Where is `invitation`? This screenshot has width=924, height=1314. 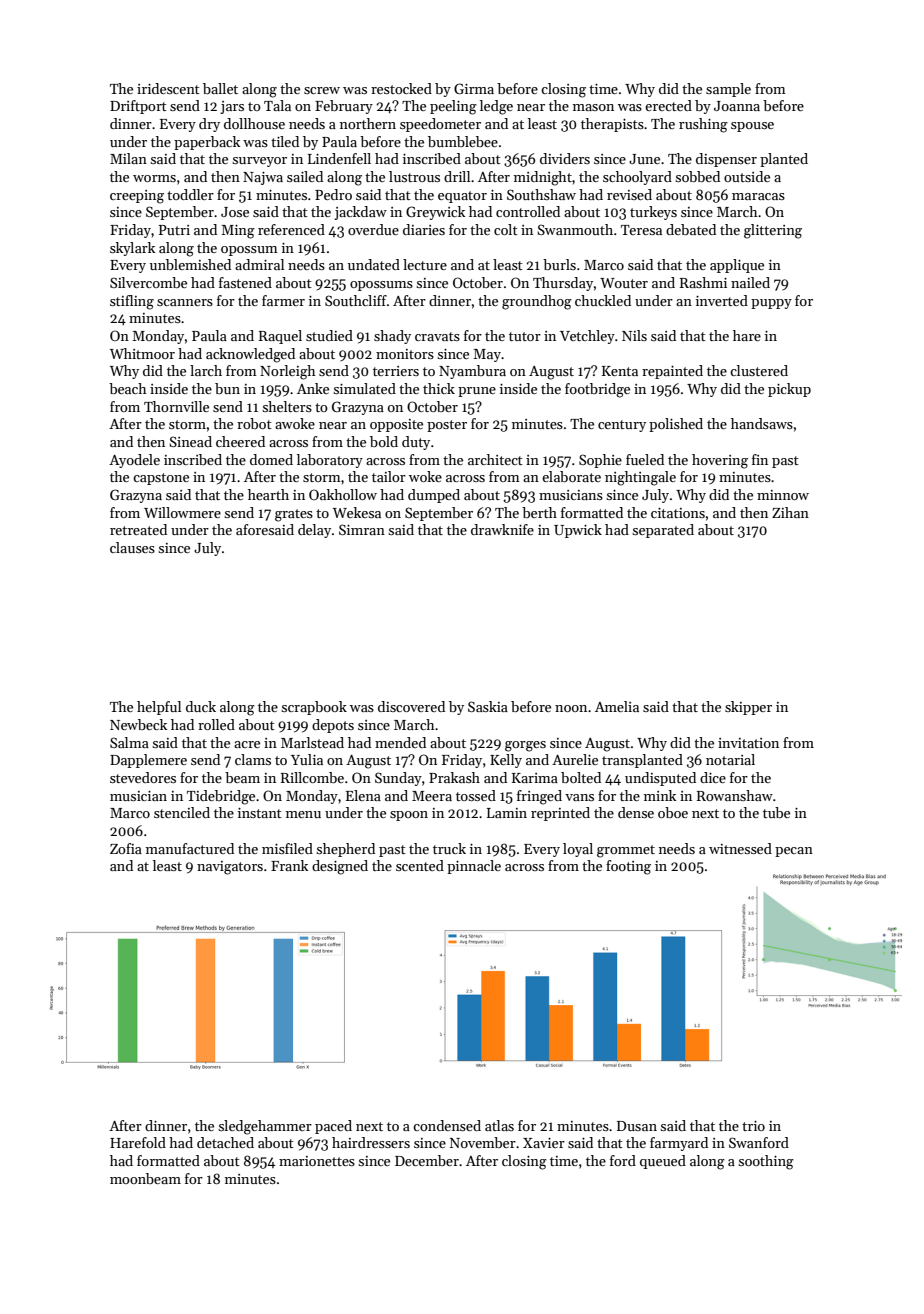
invitation is located at coordinates (748, 743).
